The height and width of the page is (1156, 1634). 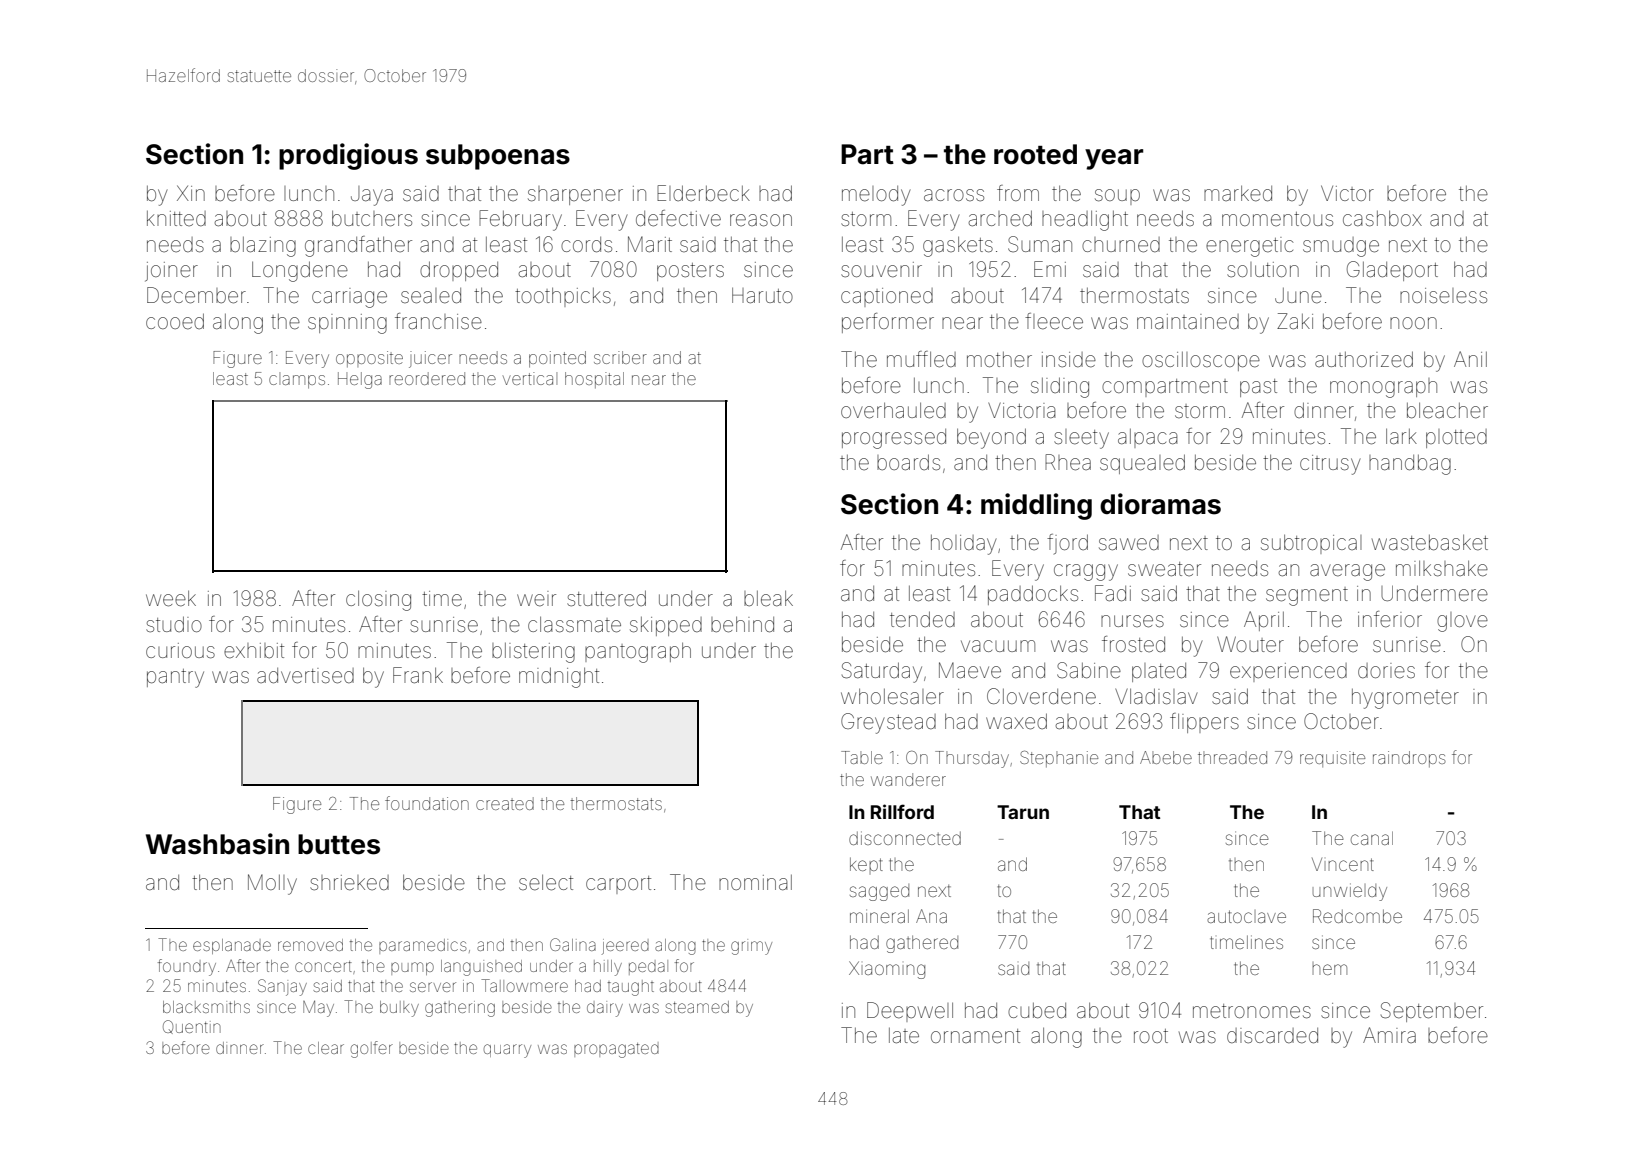 What do you see at coordinates (1160, 504) in the page?
I see `dioramas` at bounding box center [1160, 504].
